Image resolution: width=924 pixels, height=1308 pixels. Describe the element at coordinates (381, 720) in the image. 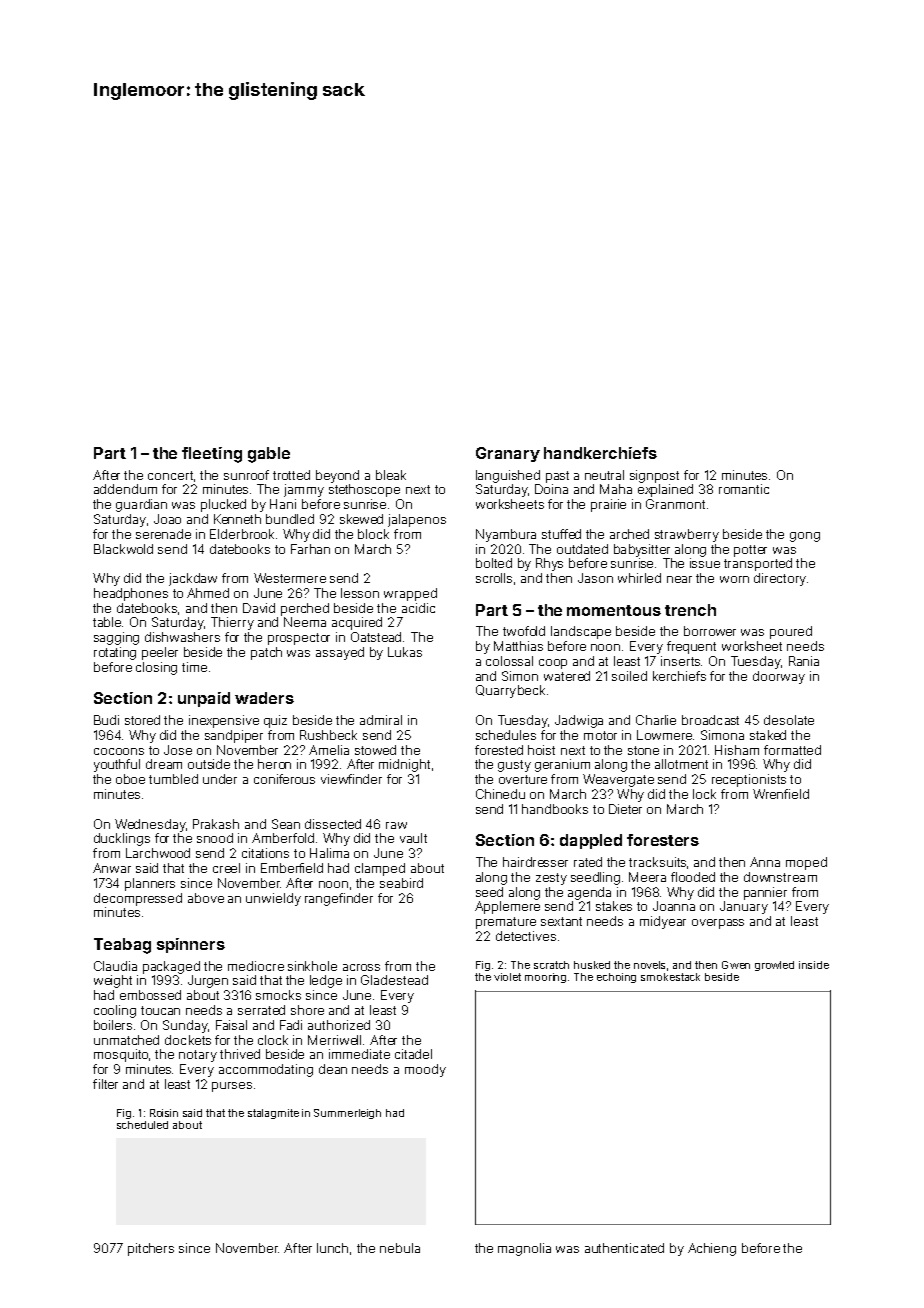

I see `admiral` at that location.
